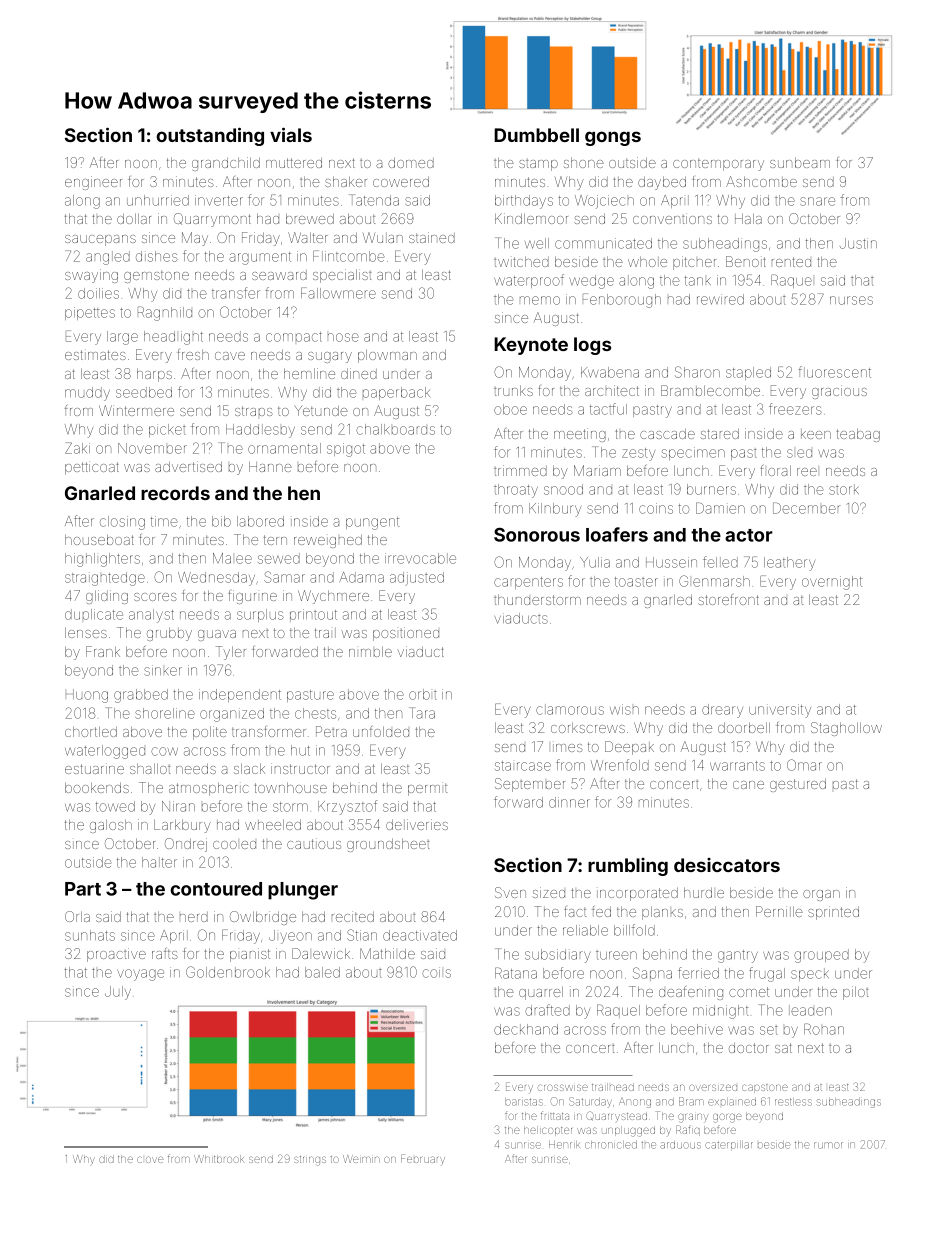 This screenshot has width=952, height=1233. Describe the element at coordinates (87, 394) in the screenshot. I see `muddy` at that location.
